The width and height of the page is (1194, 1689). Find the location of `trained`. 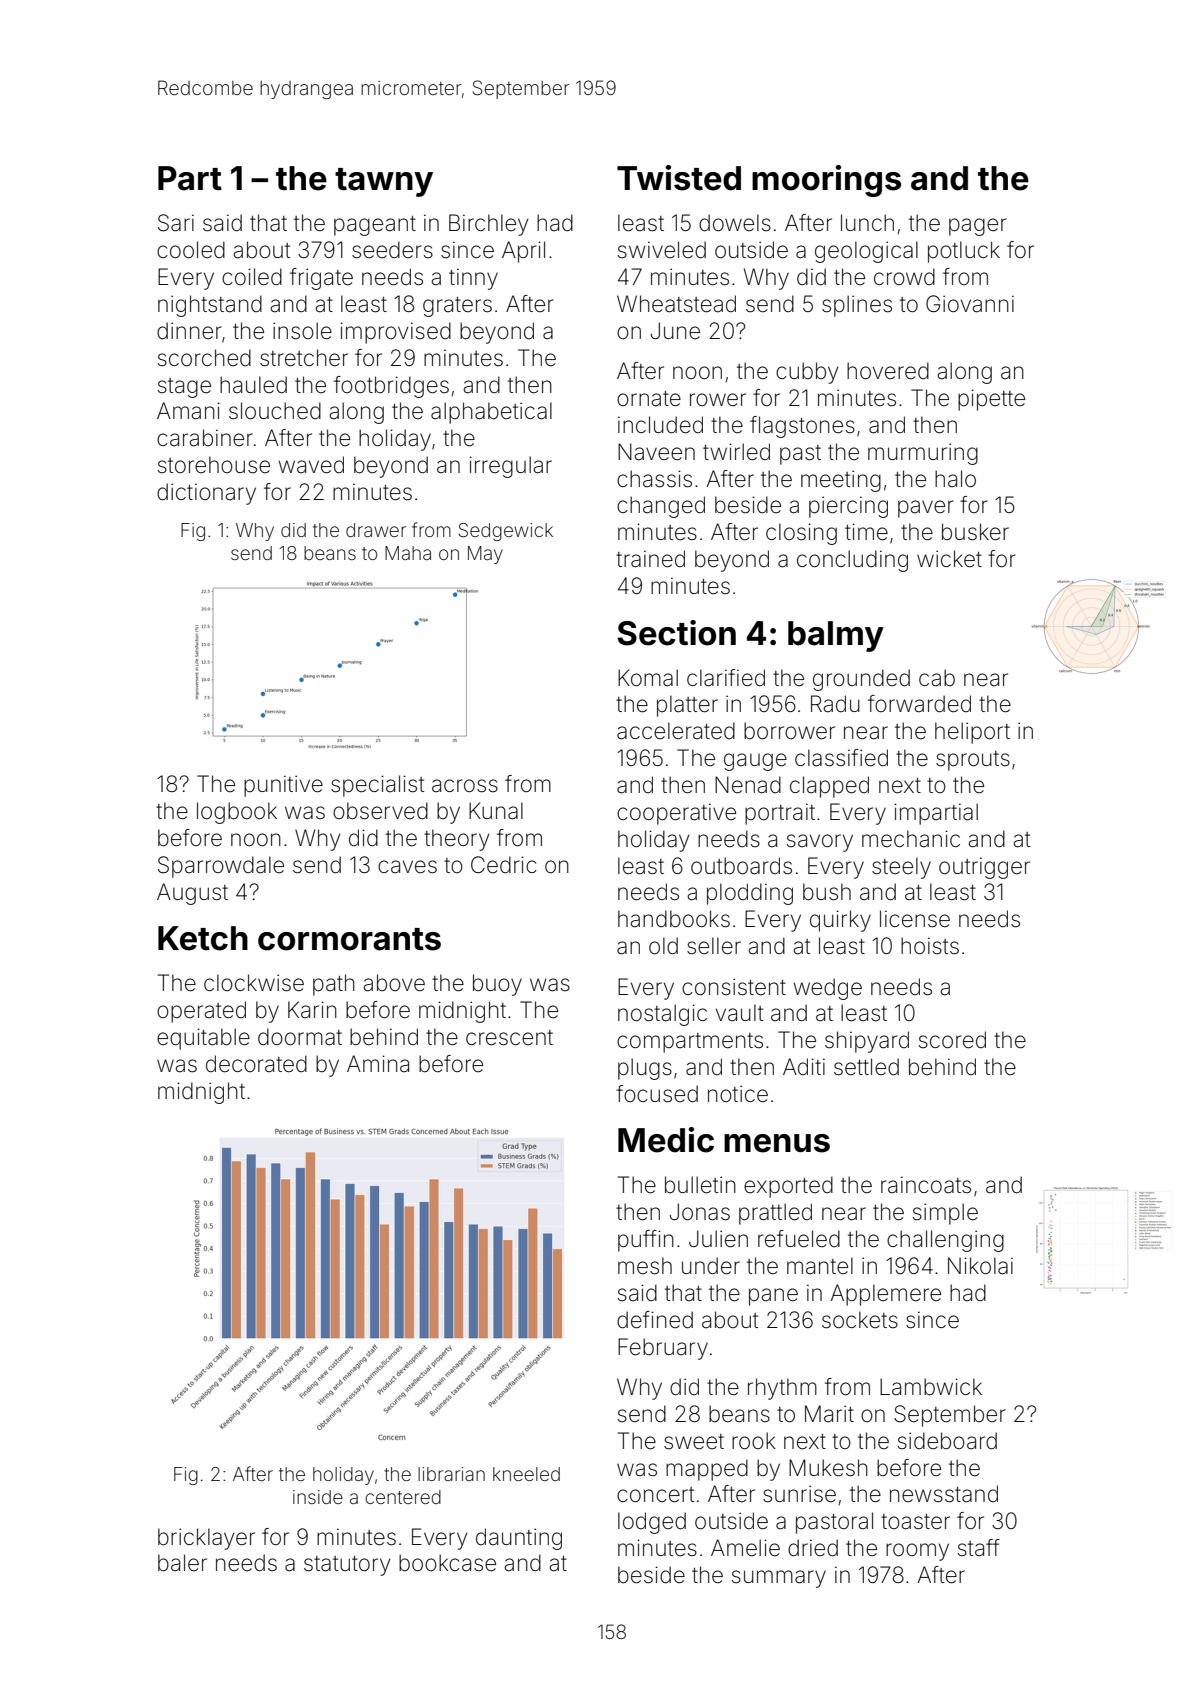

trained is located at coordinates (650, 559).
